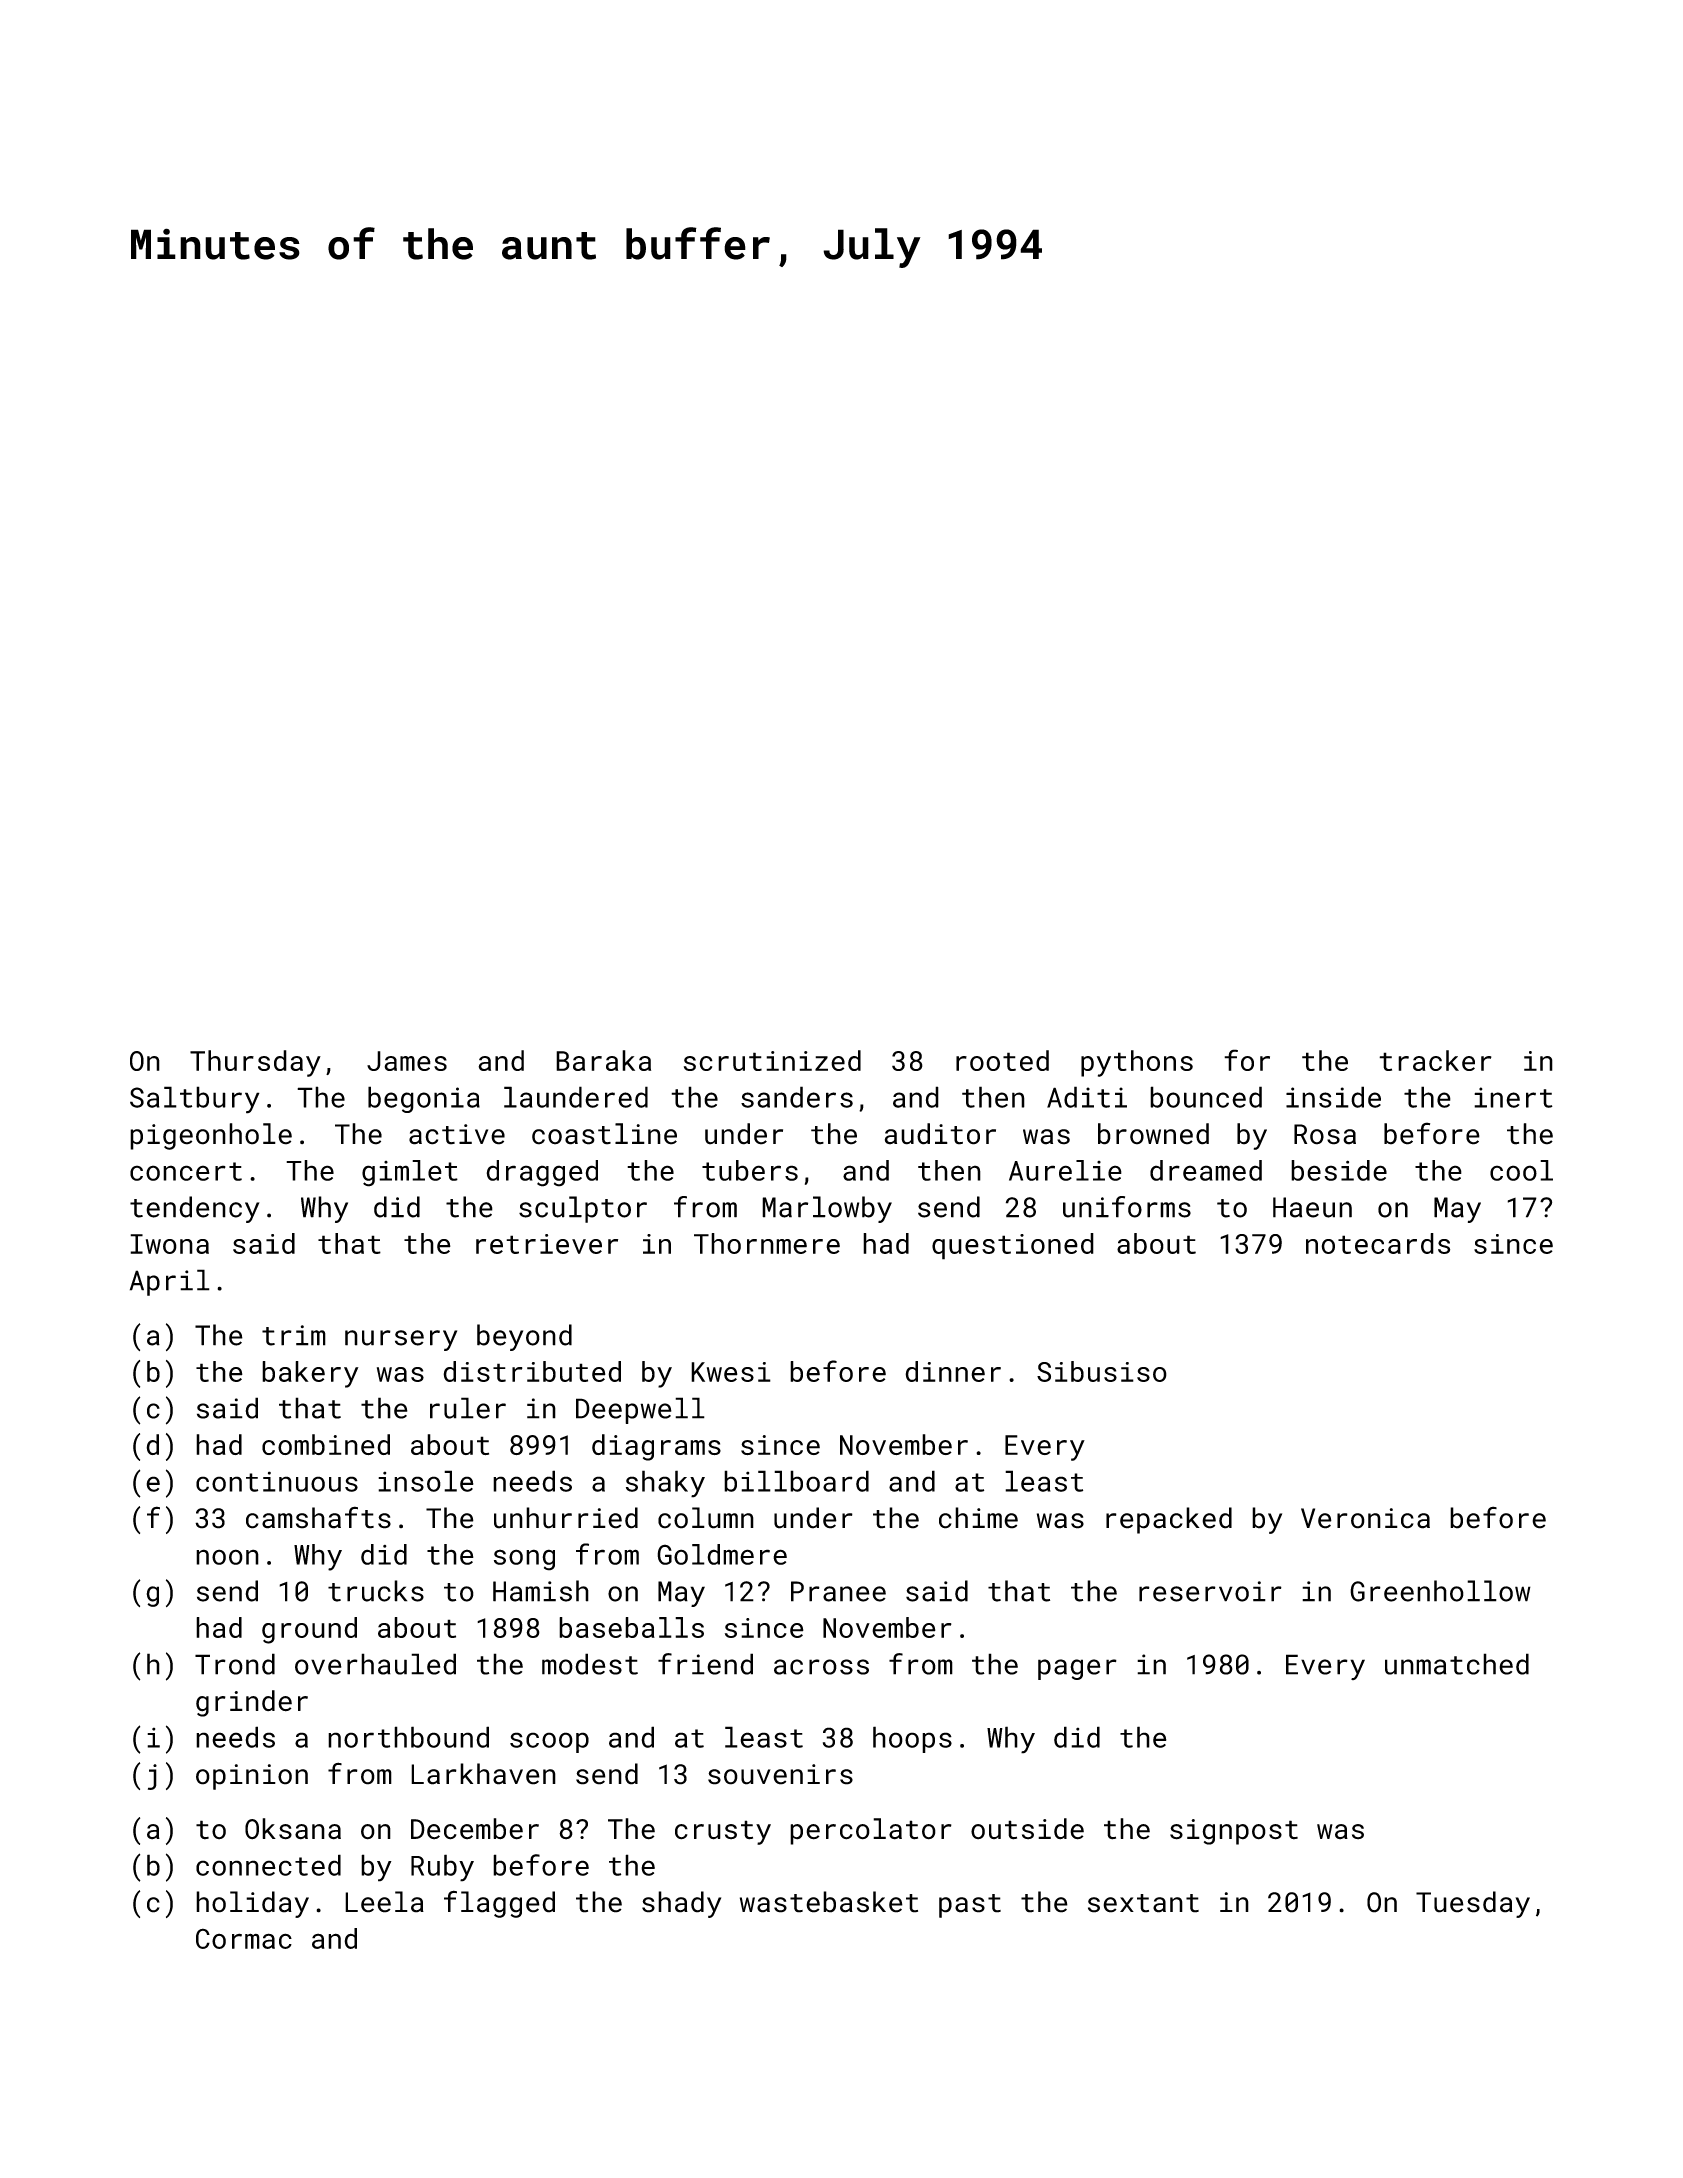  Describe the element at coordinates (255, 1063) in the image. I see `Thursday` at that location.
